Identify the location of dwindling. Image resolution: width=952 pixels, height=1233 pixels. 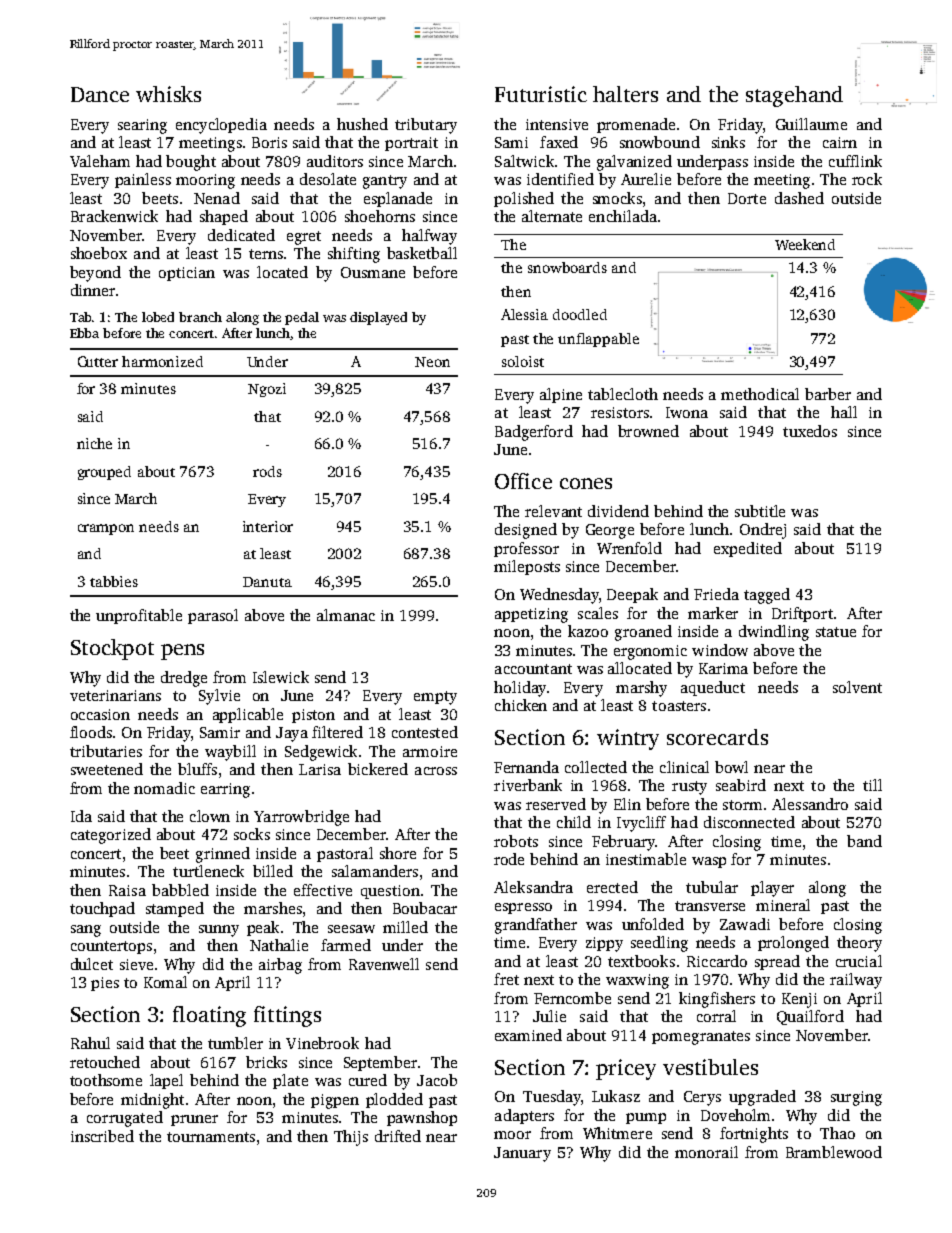
(774, 633).
